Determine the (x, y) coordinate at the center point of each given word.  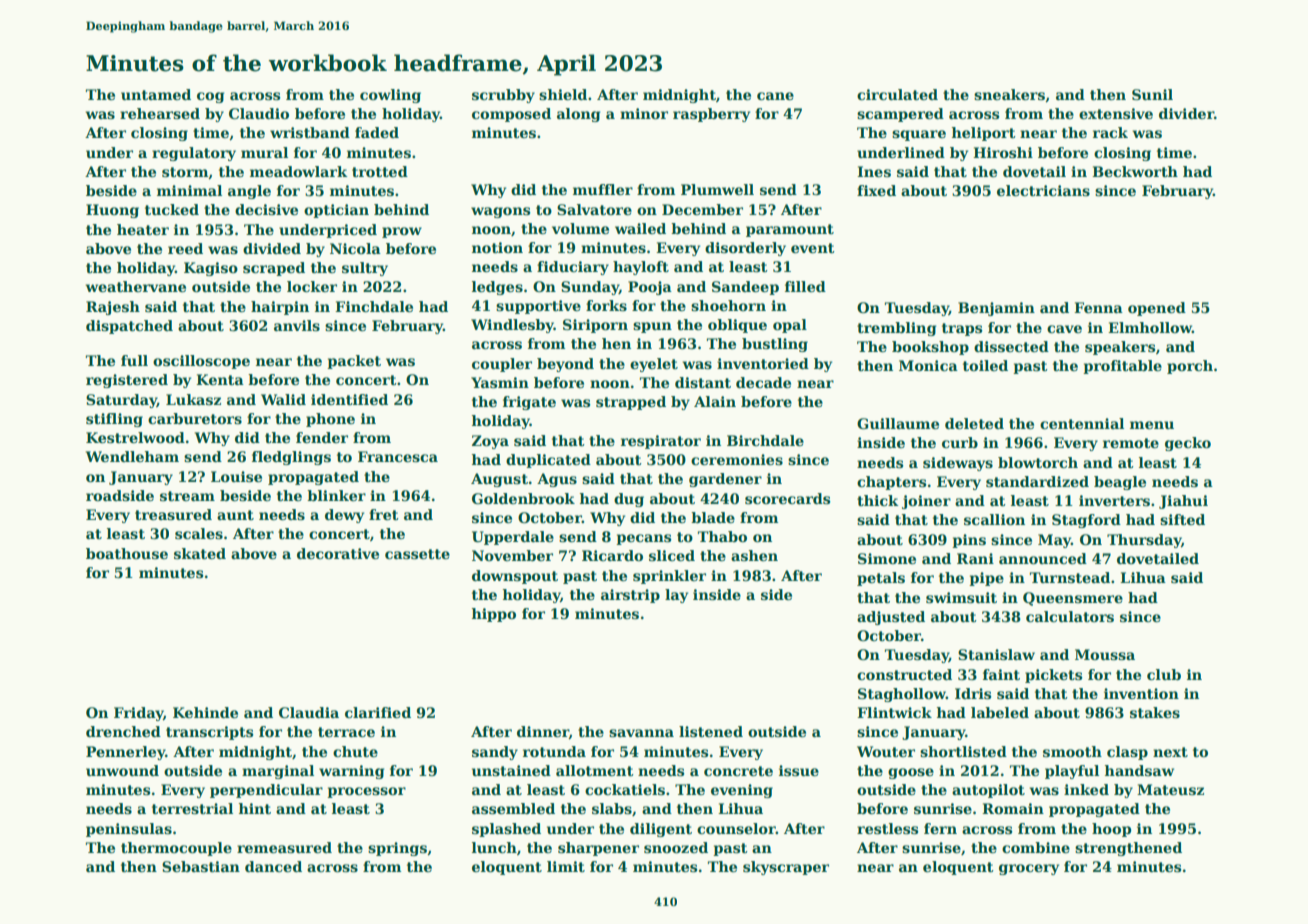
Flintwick (894, 712)
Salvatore (594, 209)
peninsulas (129, 830)
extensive (1116, 113)
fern (940, 828)
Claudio (259, 113)
